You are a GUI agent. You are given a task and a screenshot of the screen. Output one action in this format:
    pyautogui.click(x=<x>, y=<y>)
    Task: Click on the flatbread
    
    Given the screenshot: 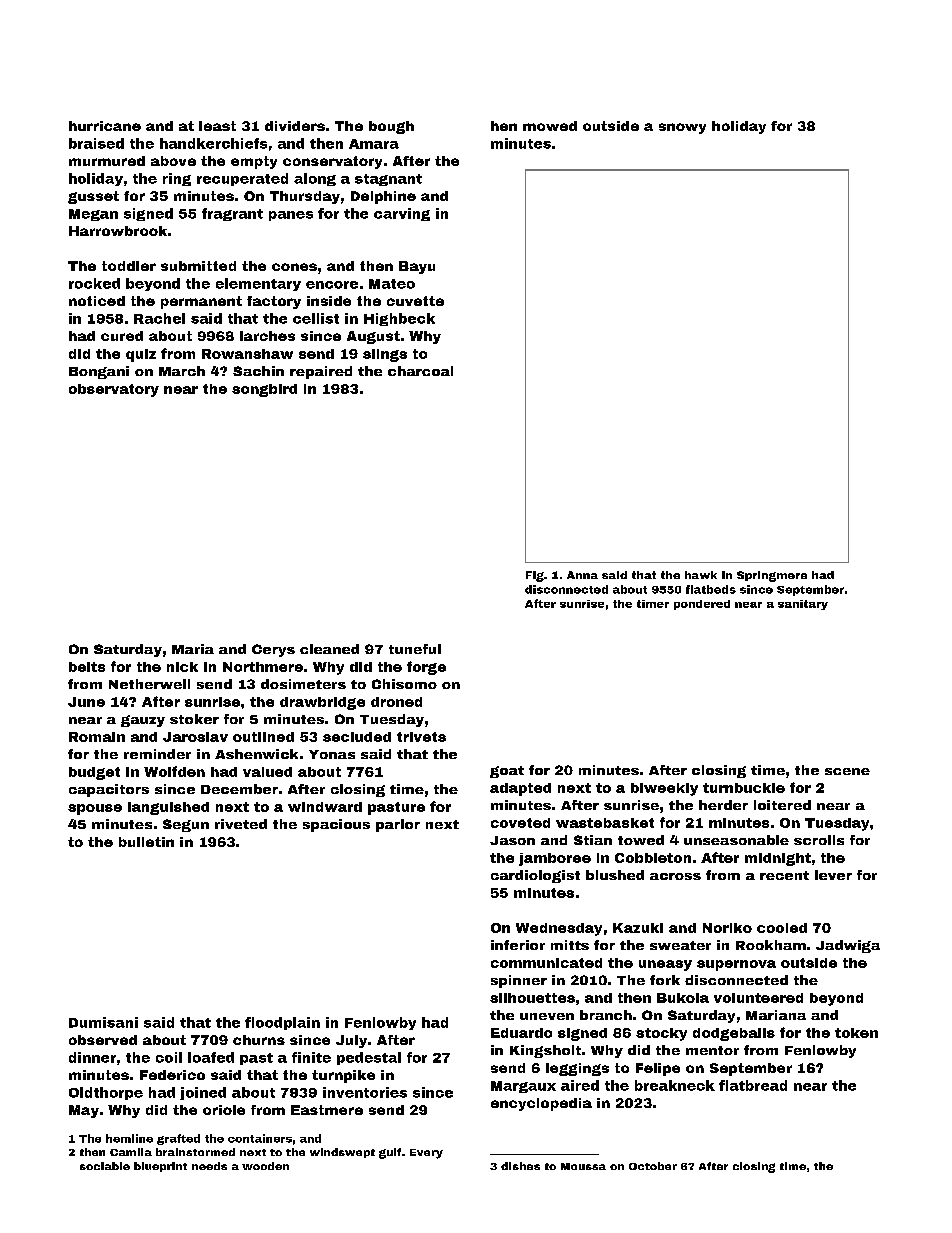 What is the action you would take?
    pyautogui.click(x=753, y=1085)
